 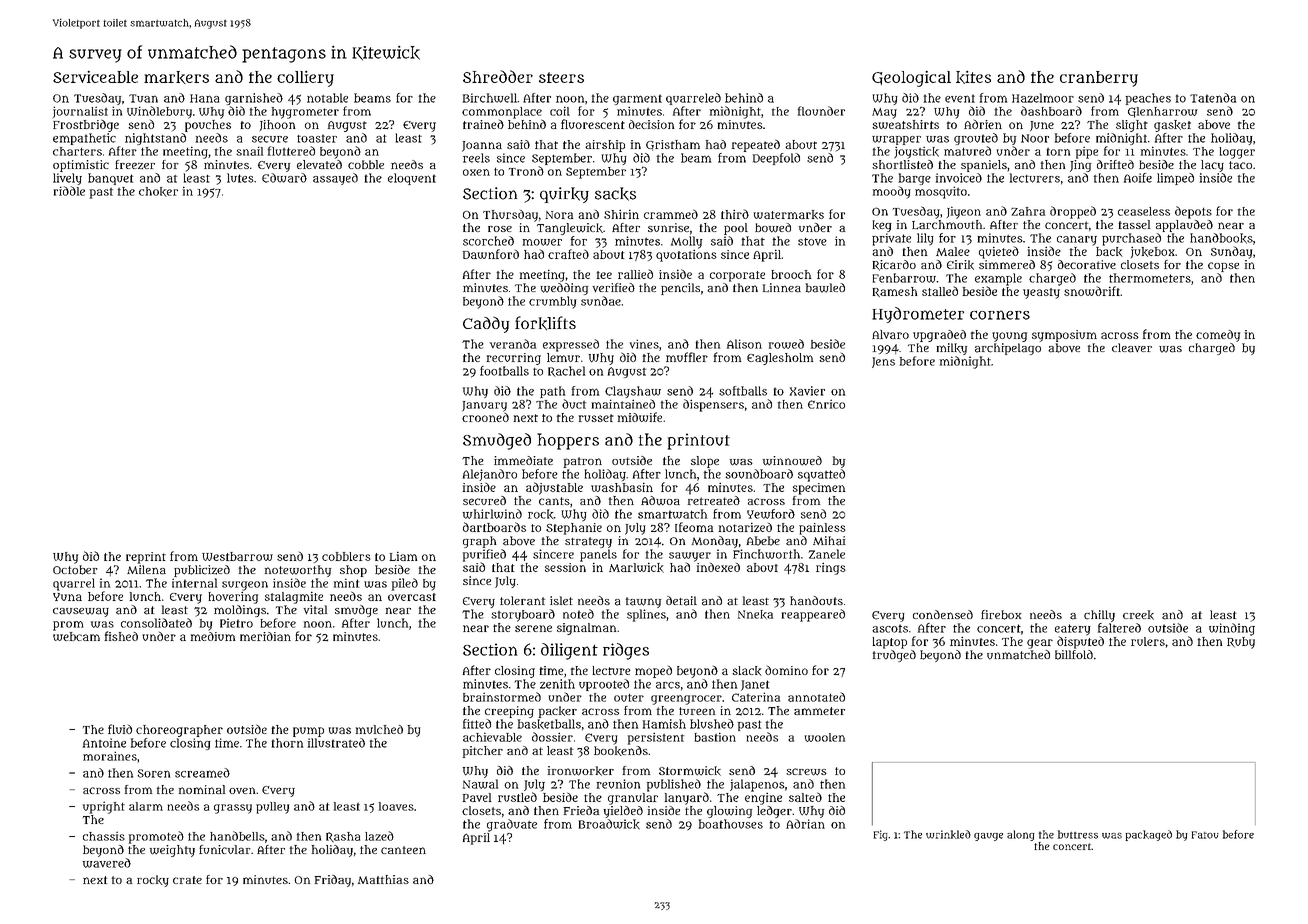 What do you see at coordinates (598, 555) in the screenshot?
I see `panels` at bounding box center [598, 555].
